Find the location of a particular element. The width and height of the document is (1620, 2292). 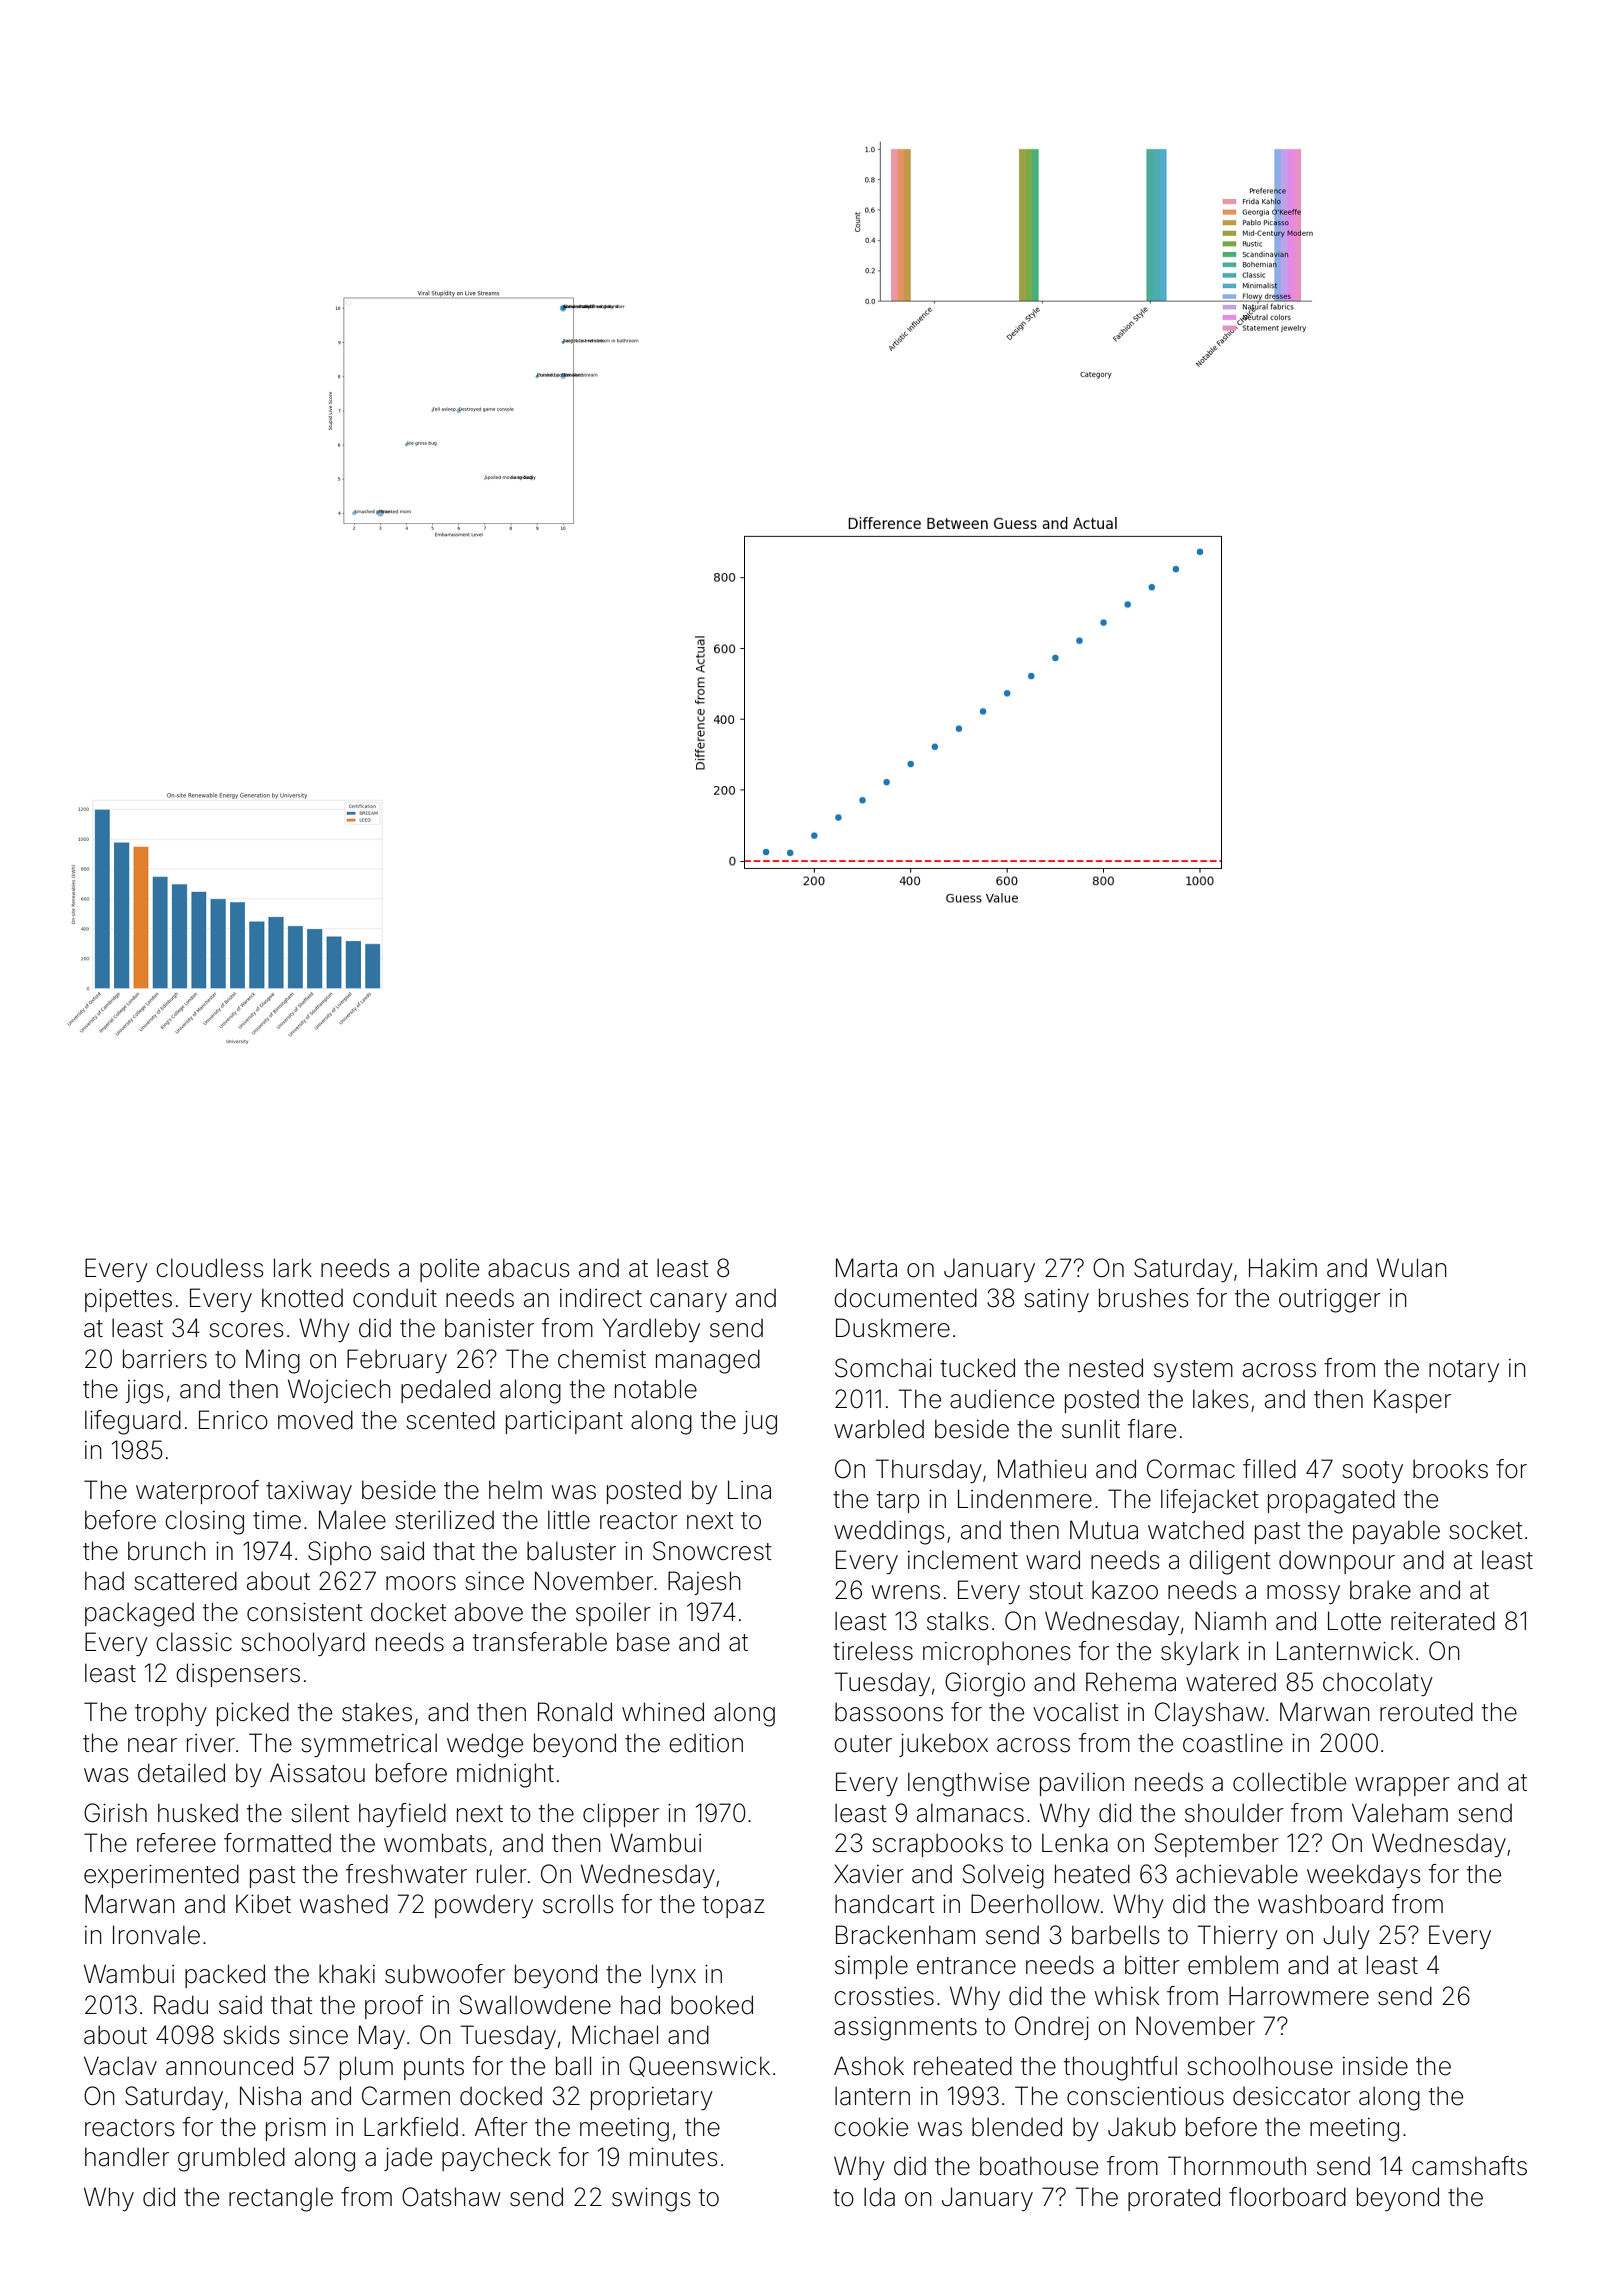

polite is located at coordinates (449, 1270).
